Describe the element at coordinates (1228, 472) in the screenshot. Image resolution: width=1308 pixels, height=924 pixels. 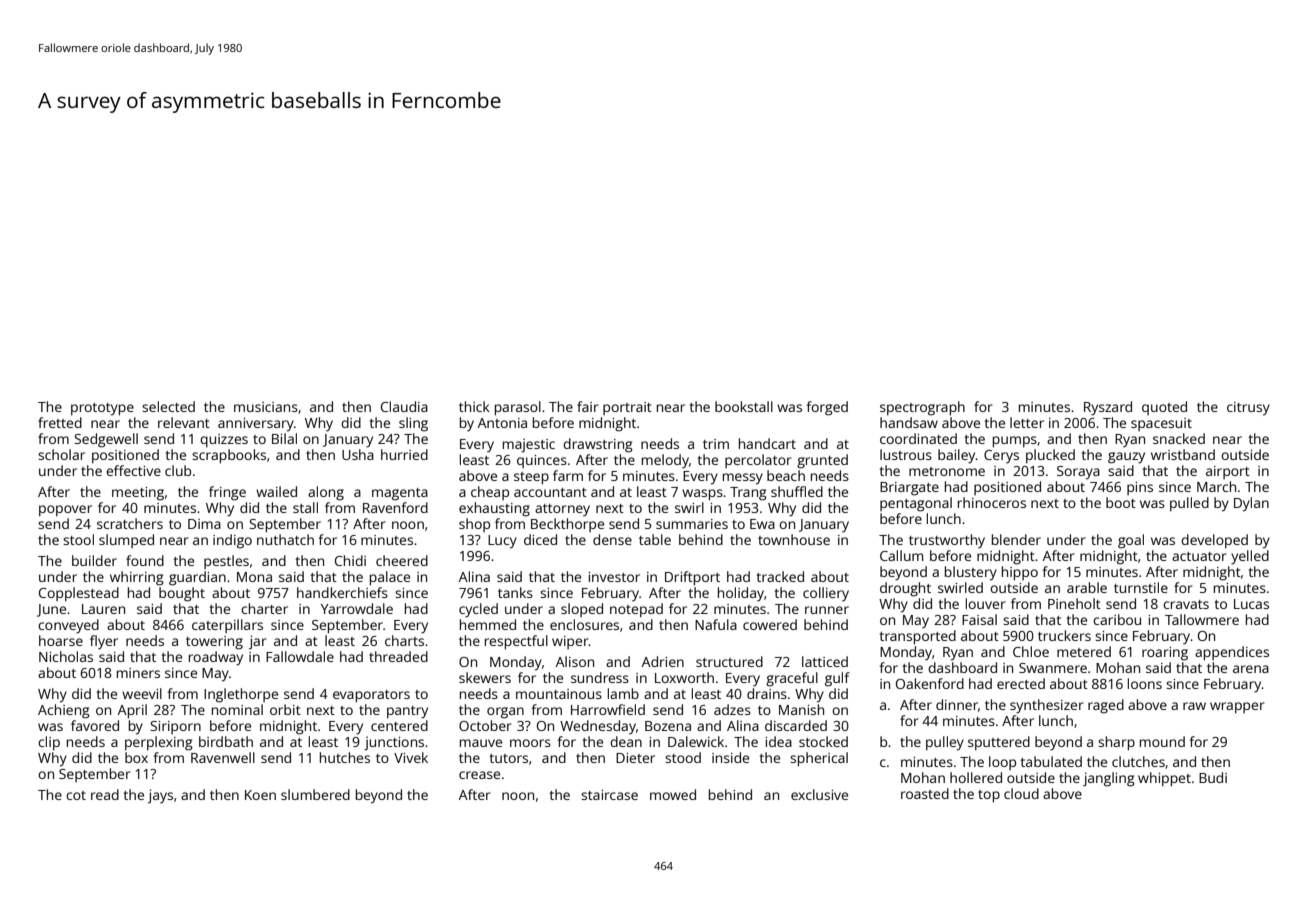
I see `airport` at that location.
